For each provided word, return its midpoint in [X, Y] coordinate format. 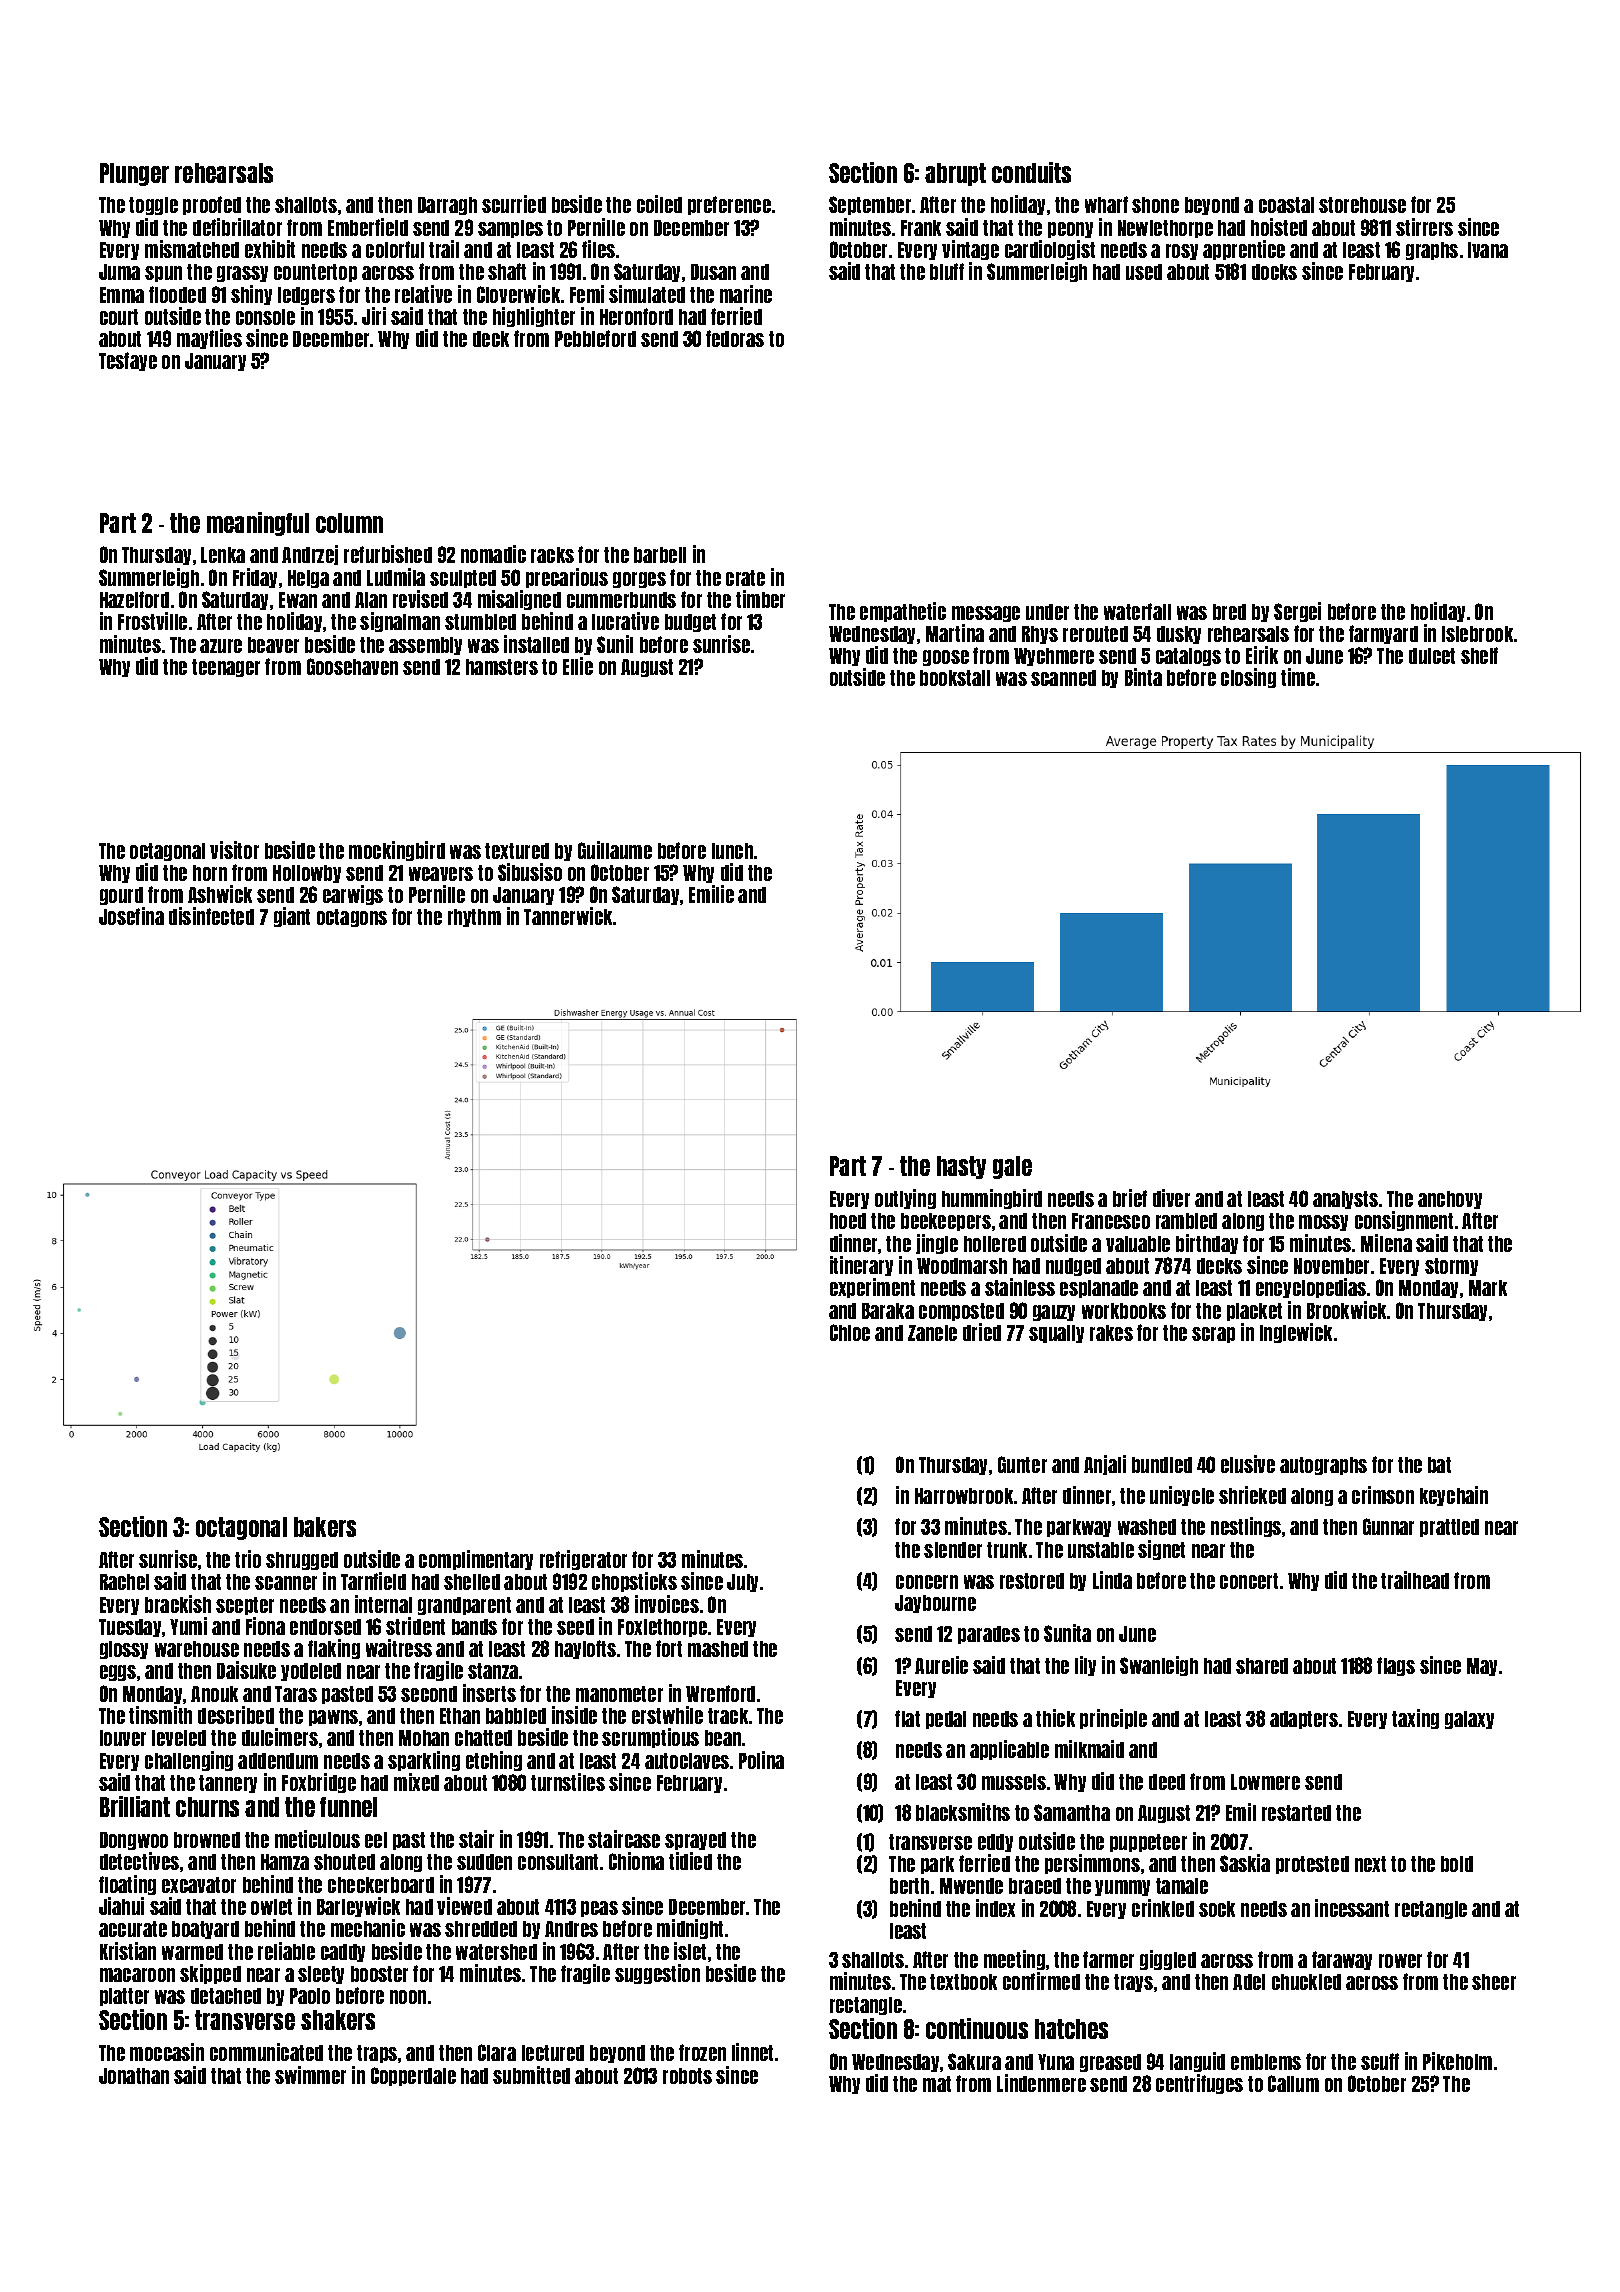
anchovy [1450, 1200]
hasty [961, 1167]
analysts [1345, 1200]
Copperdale [413, 2076]
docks [1274, 272]
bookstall [955, 678]
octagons [352, 918]
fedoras [735, 338]
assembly [425, 646]
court [119, 317]
